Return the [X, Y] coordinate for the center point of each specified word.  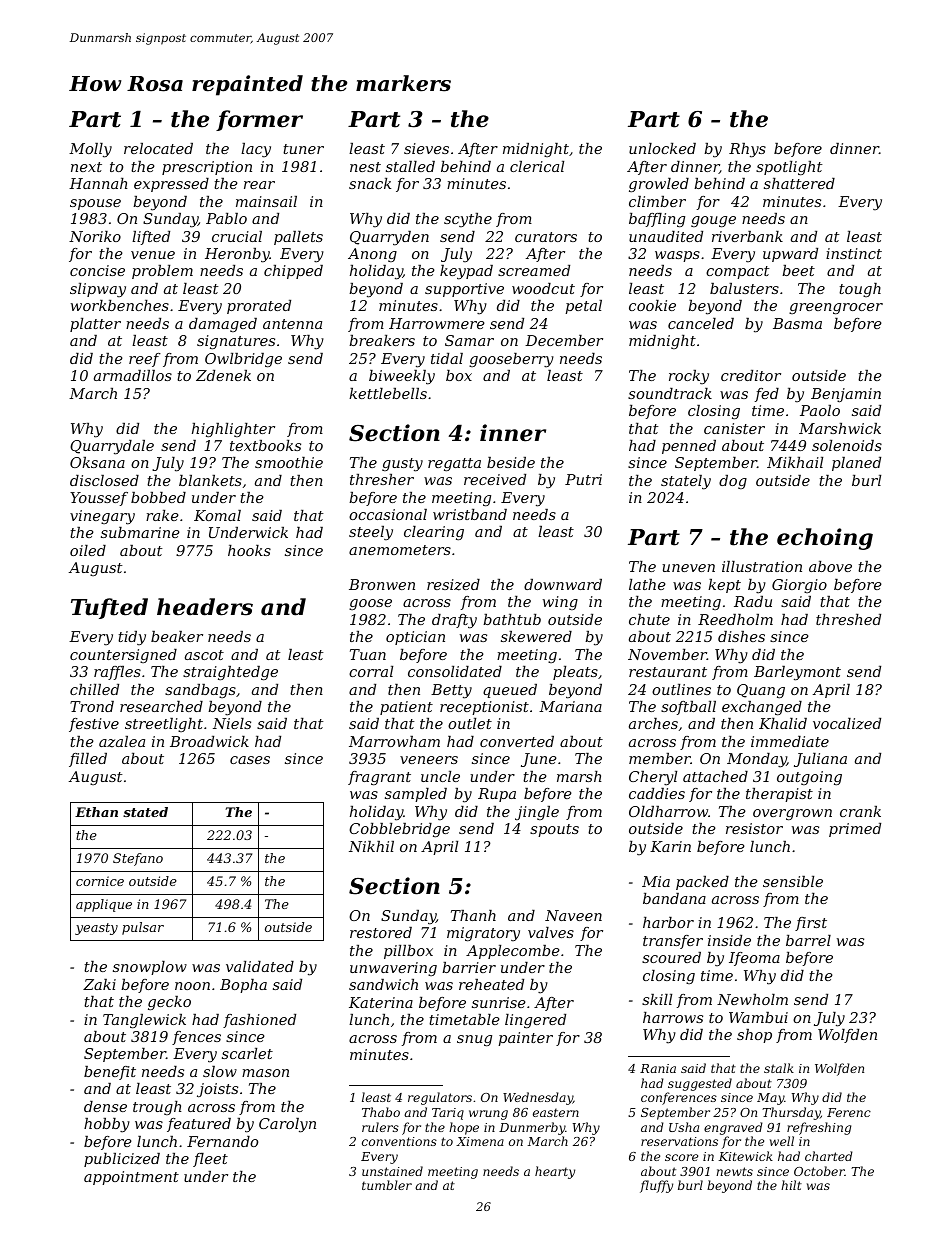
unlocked [662, 148]
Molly [90, 150]
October [819, 1171]
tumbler [387, 1185]
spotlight [789, 168]
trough [157, 1108]
